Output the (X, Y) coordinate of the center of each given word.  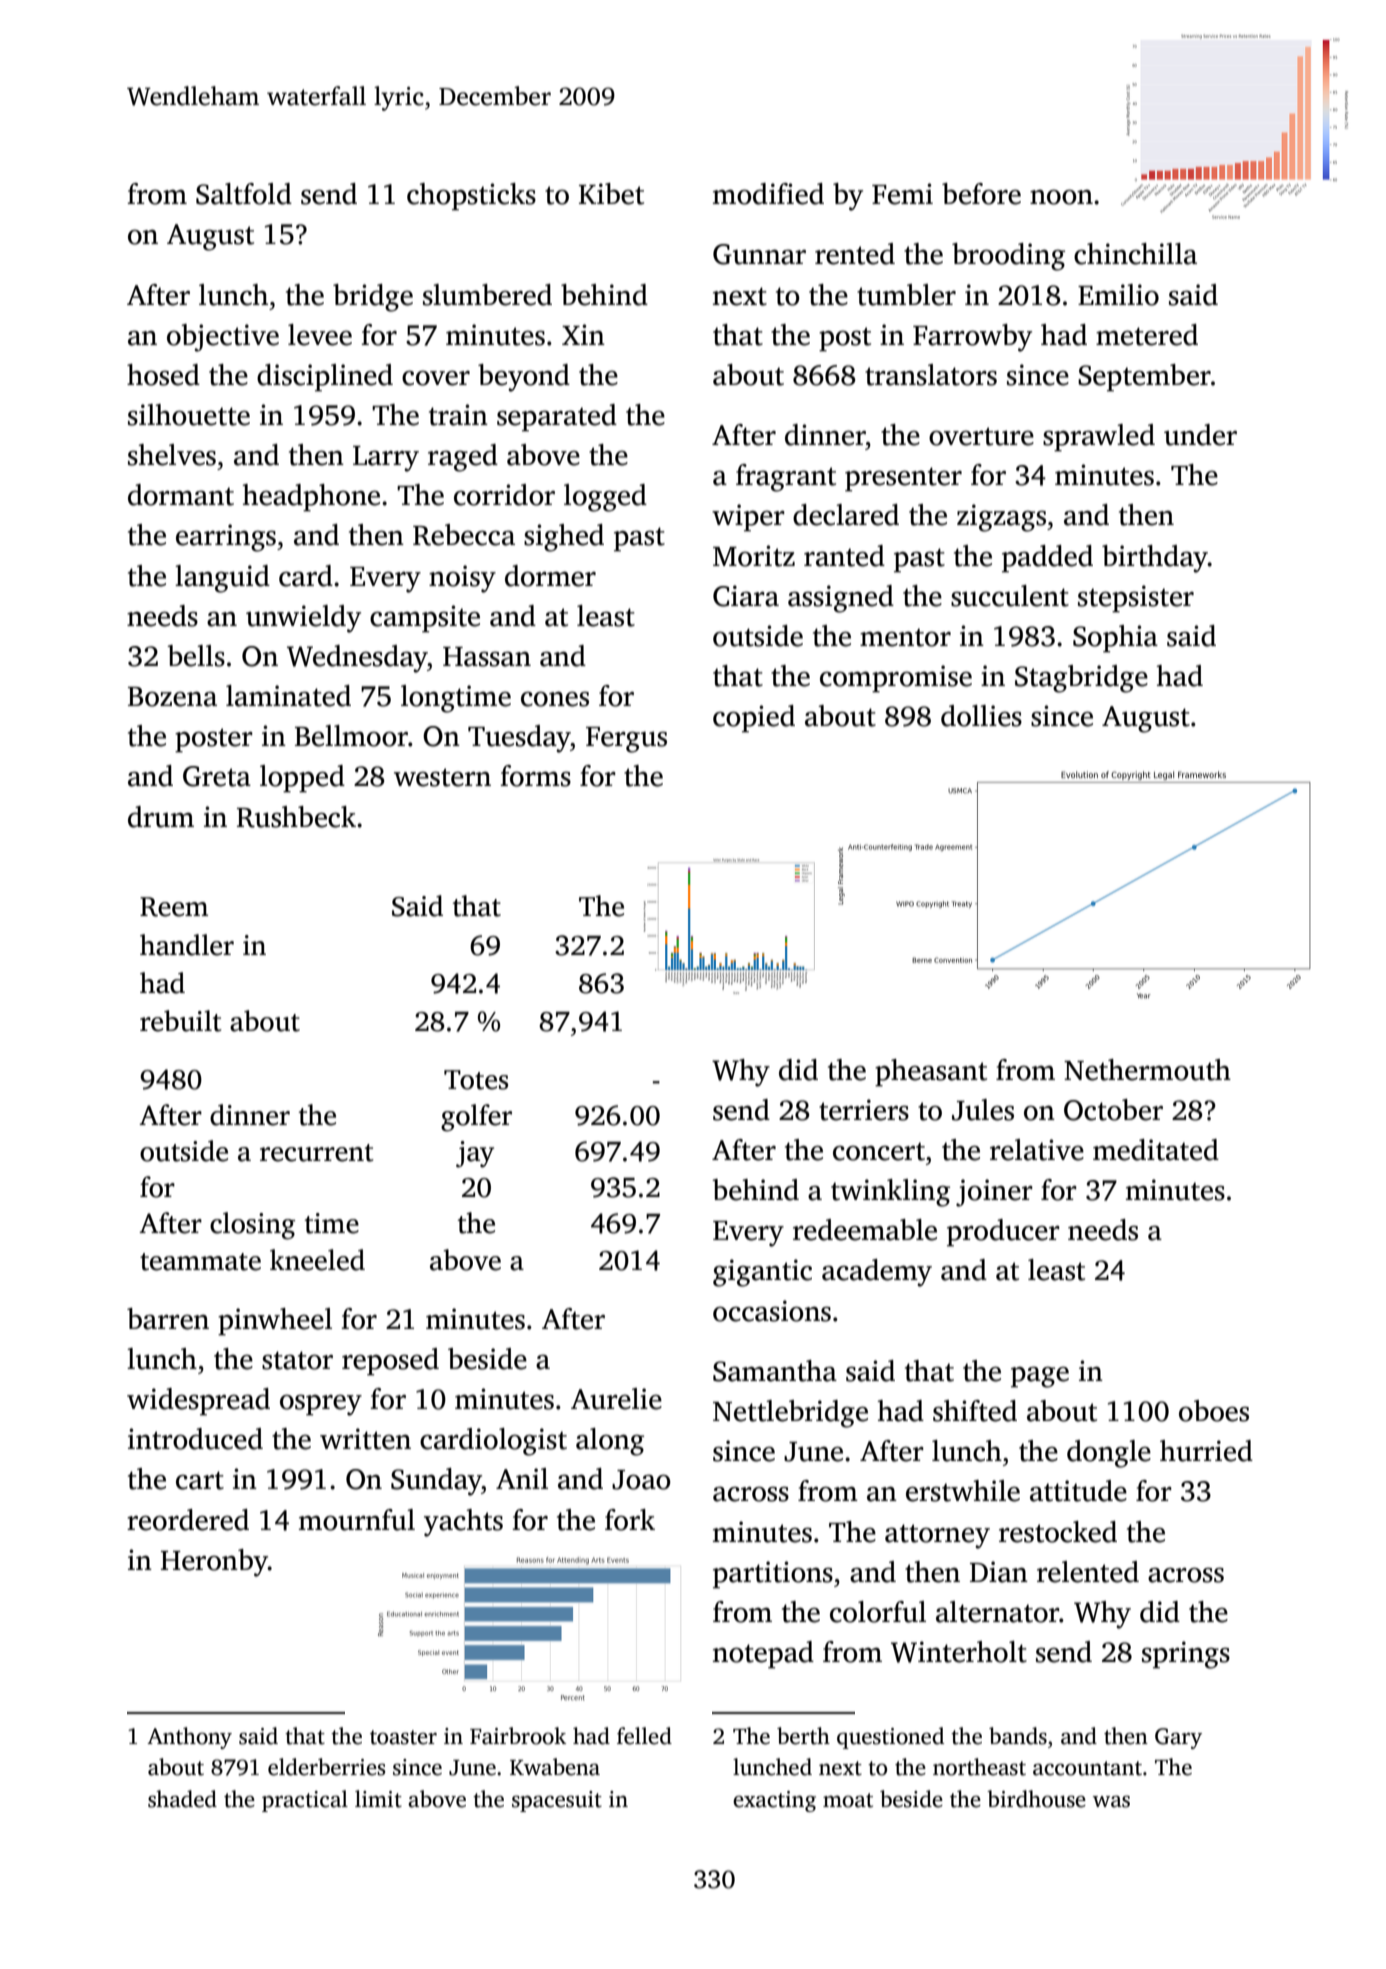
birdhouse (1036, 1799)
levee (320, 335)
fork (630, 1520)
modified (768, 194)
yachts (463, 1523)
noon (1061, 197)
